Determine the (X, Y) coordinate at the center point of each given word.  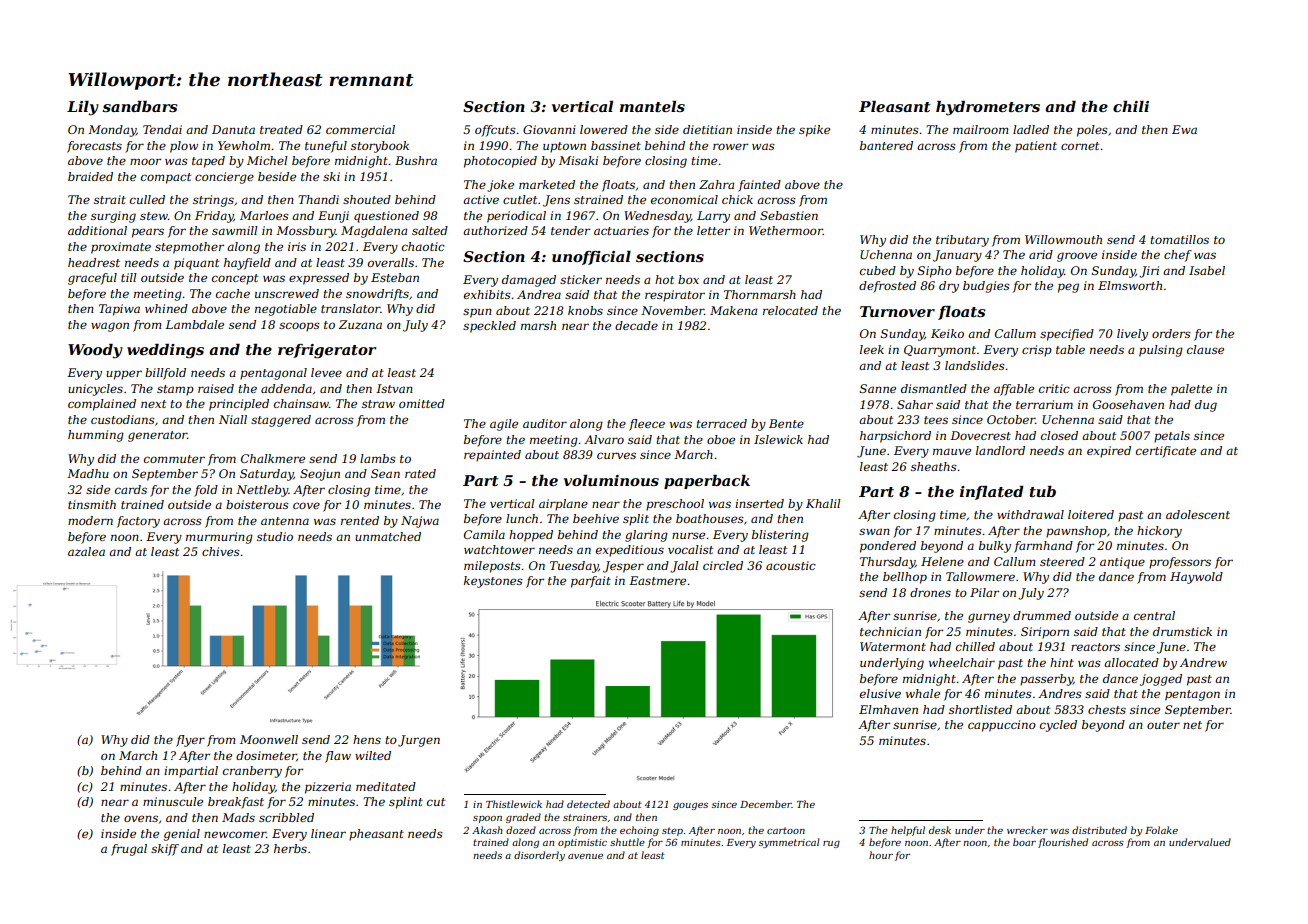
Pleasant (894, 106)
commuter (174, 459)
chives (221, 551)
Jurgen (419, 741)
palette (1191, 390)
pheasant (376, 835)
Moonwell (269, 739)
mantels (652, 106)
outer (1163, 725)
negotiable (286, 310)
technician (890, 631)
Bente (786, 423)
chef (1178, 256)
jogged (1161, 680)
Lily (83, 108)
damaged (529, 281)
